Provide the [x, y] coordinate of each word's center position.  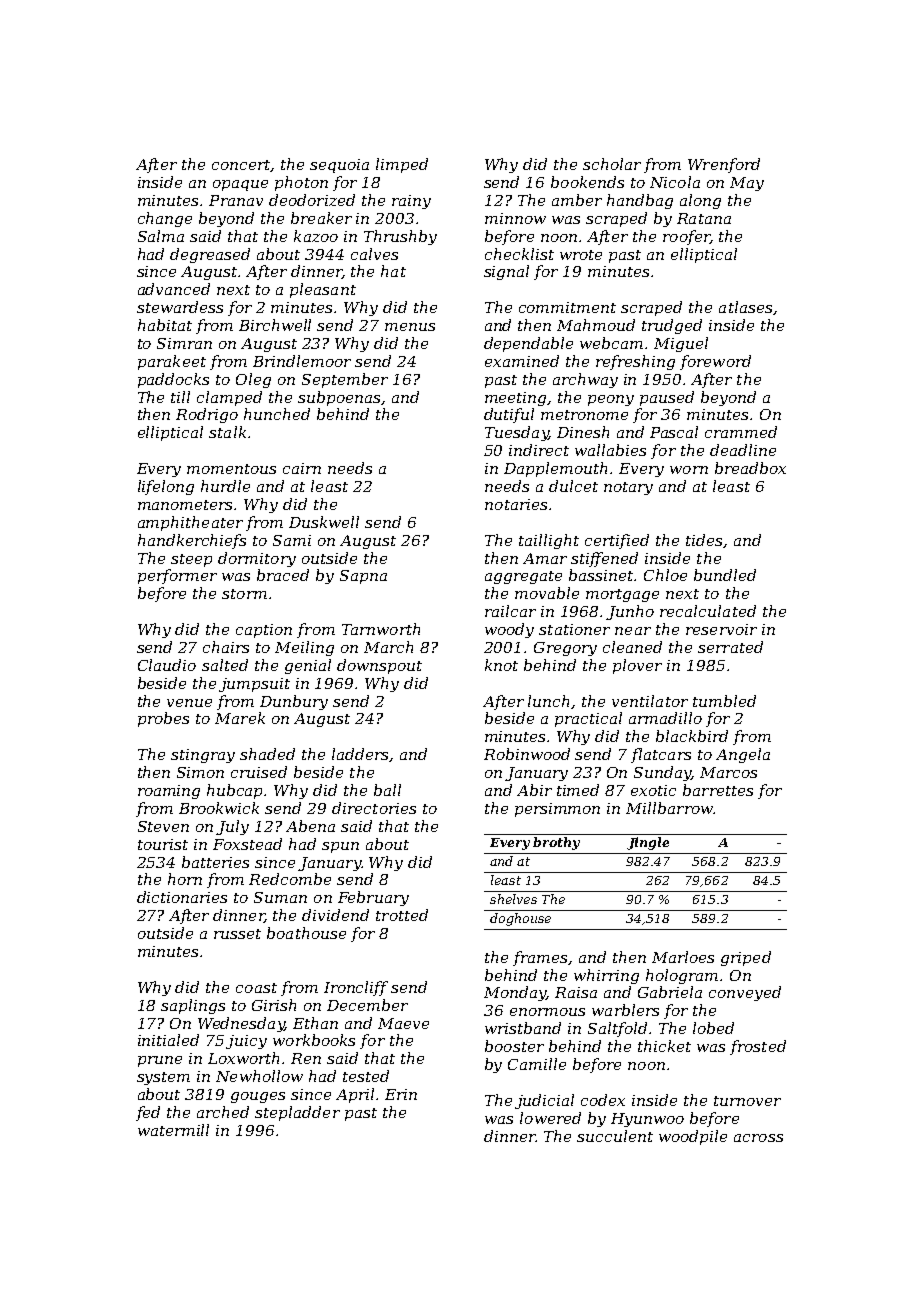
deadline [743, 450]
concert [241, 165]
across [758, 1138]
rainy [411, 202]
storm [244, 594]
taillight [549, 541]
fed [148, 1113]
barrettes [718, 790]
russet [237, 934]
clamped [229, 398]
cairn [302, 468]
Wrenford [724, 165]
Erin [401, 1094]
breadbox [750, 468]
